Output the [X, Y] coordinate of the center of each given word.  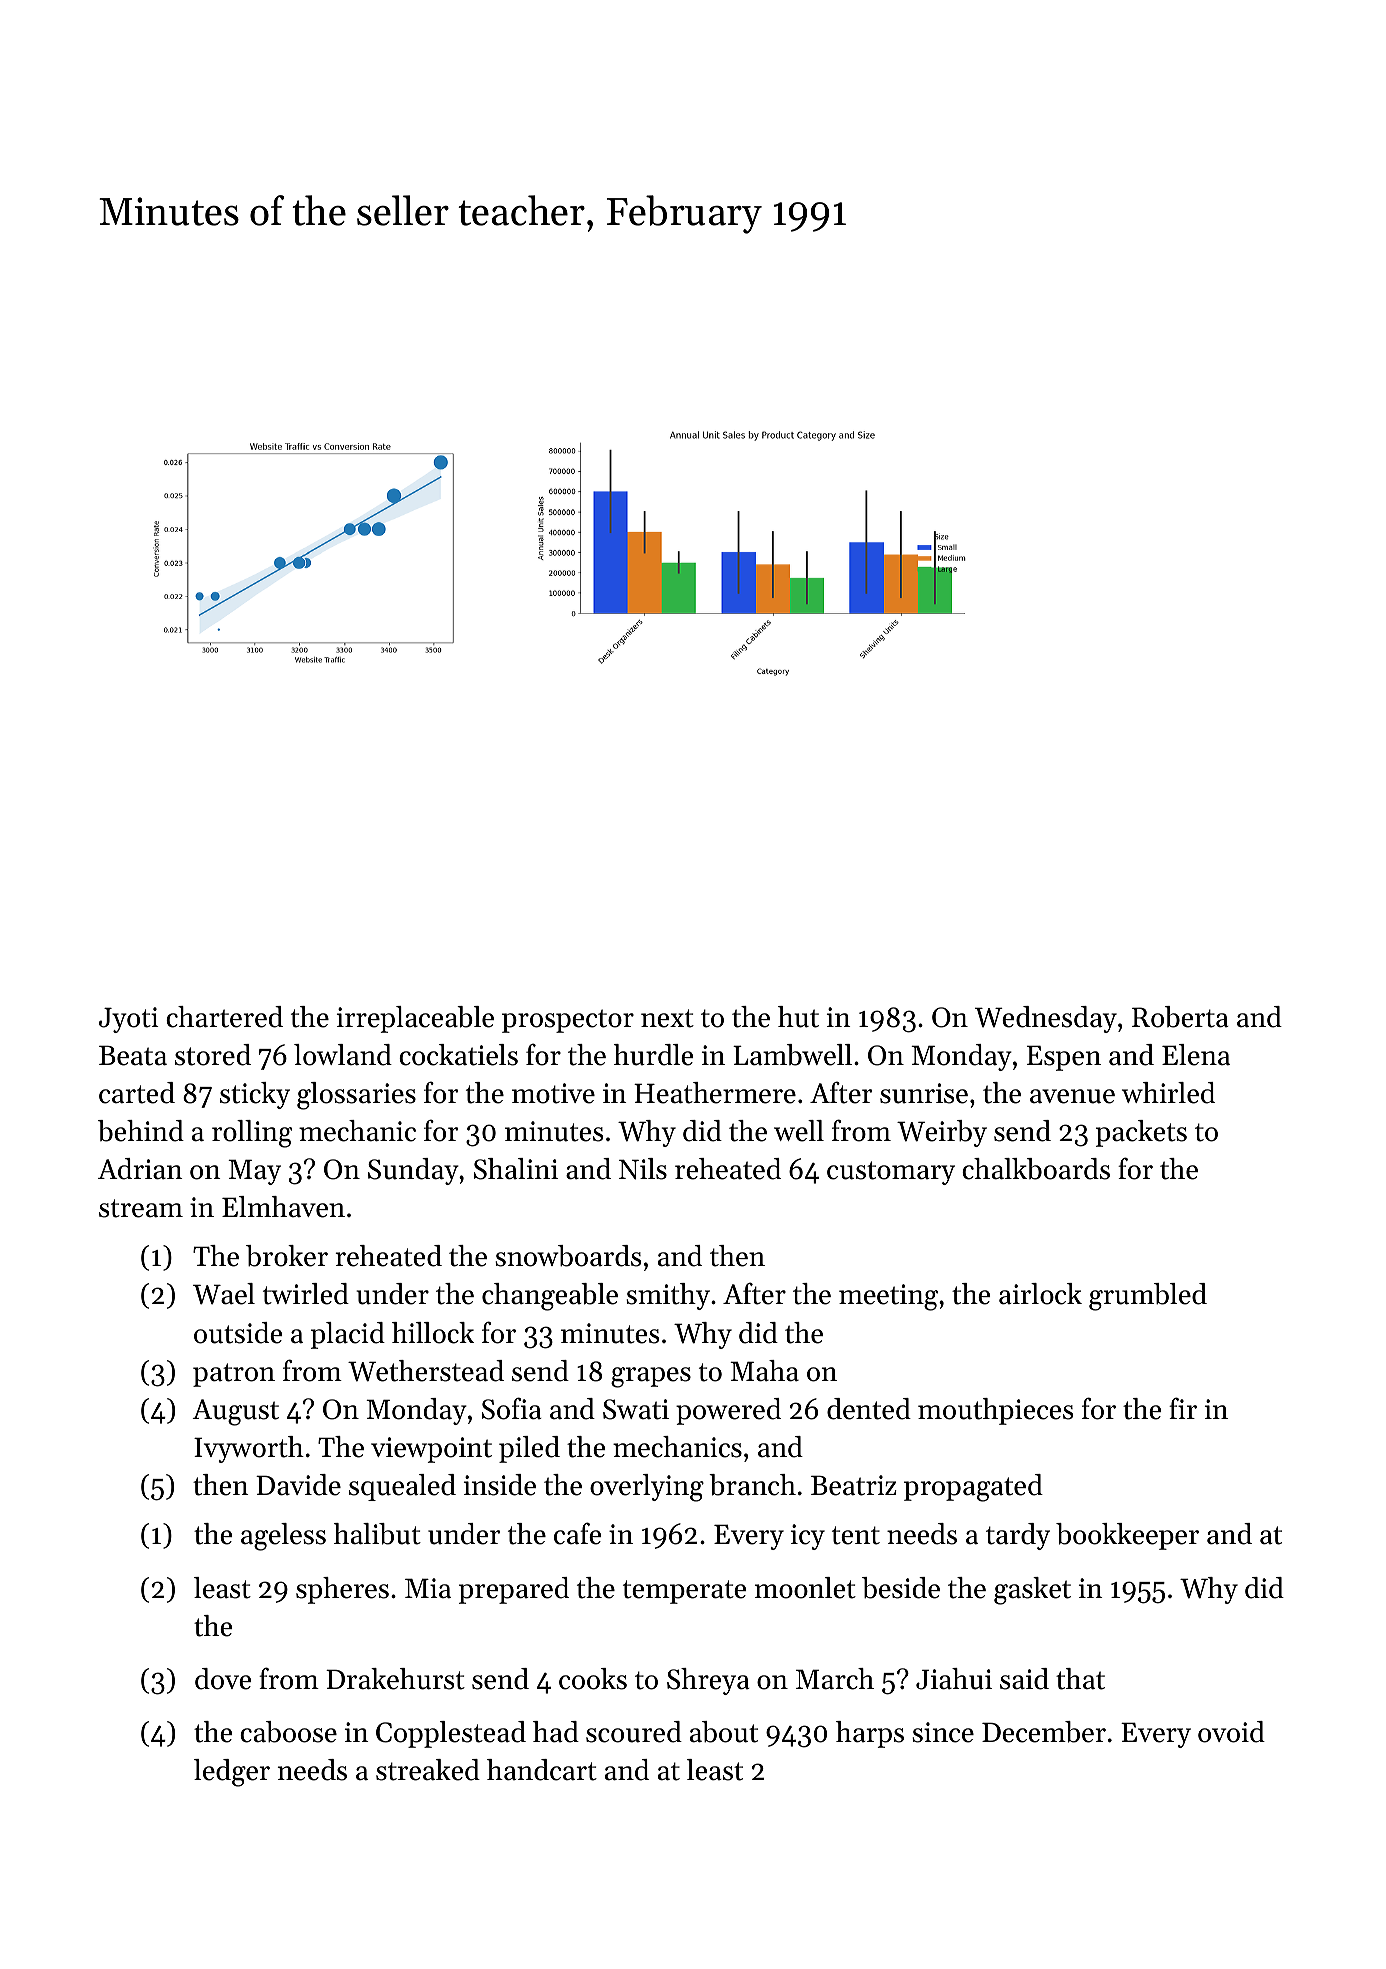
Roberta [1180, 1017]
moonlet [805, 1588]
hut [798, 1017]
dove [223, 1679]
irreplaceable [415, 1019]
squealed [402, 1487]
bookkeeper [1127, 1536]
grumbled [1148, 1297]
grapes [651, 1377]
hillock [433, 1333]
